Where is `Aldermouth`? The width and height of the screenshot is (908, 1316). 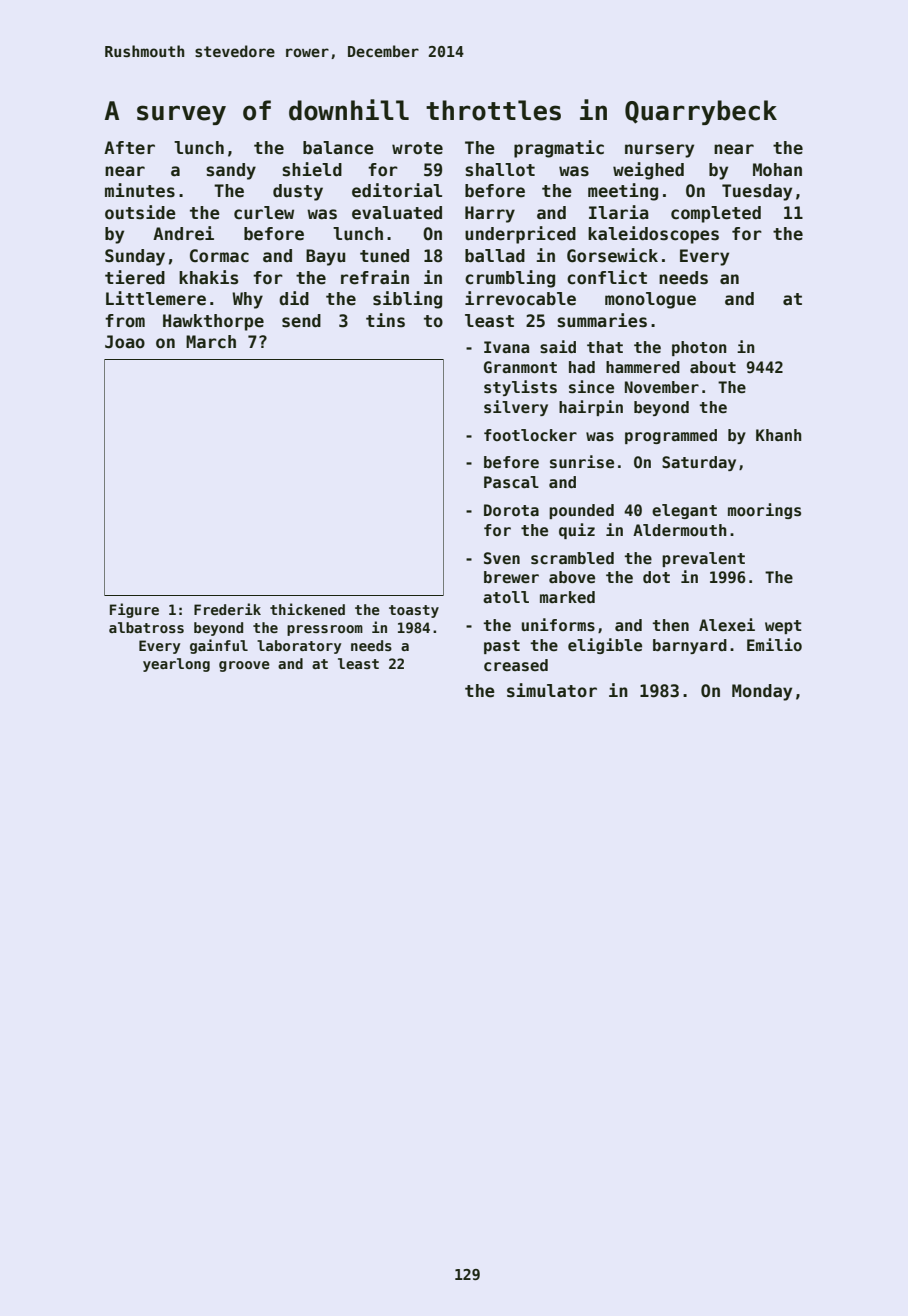
Aldermouth is located at coordinates (680, 530).
